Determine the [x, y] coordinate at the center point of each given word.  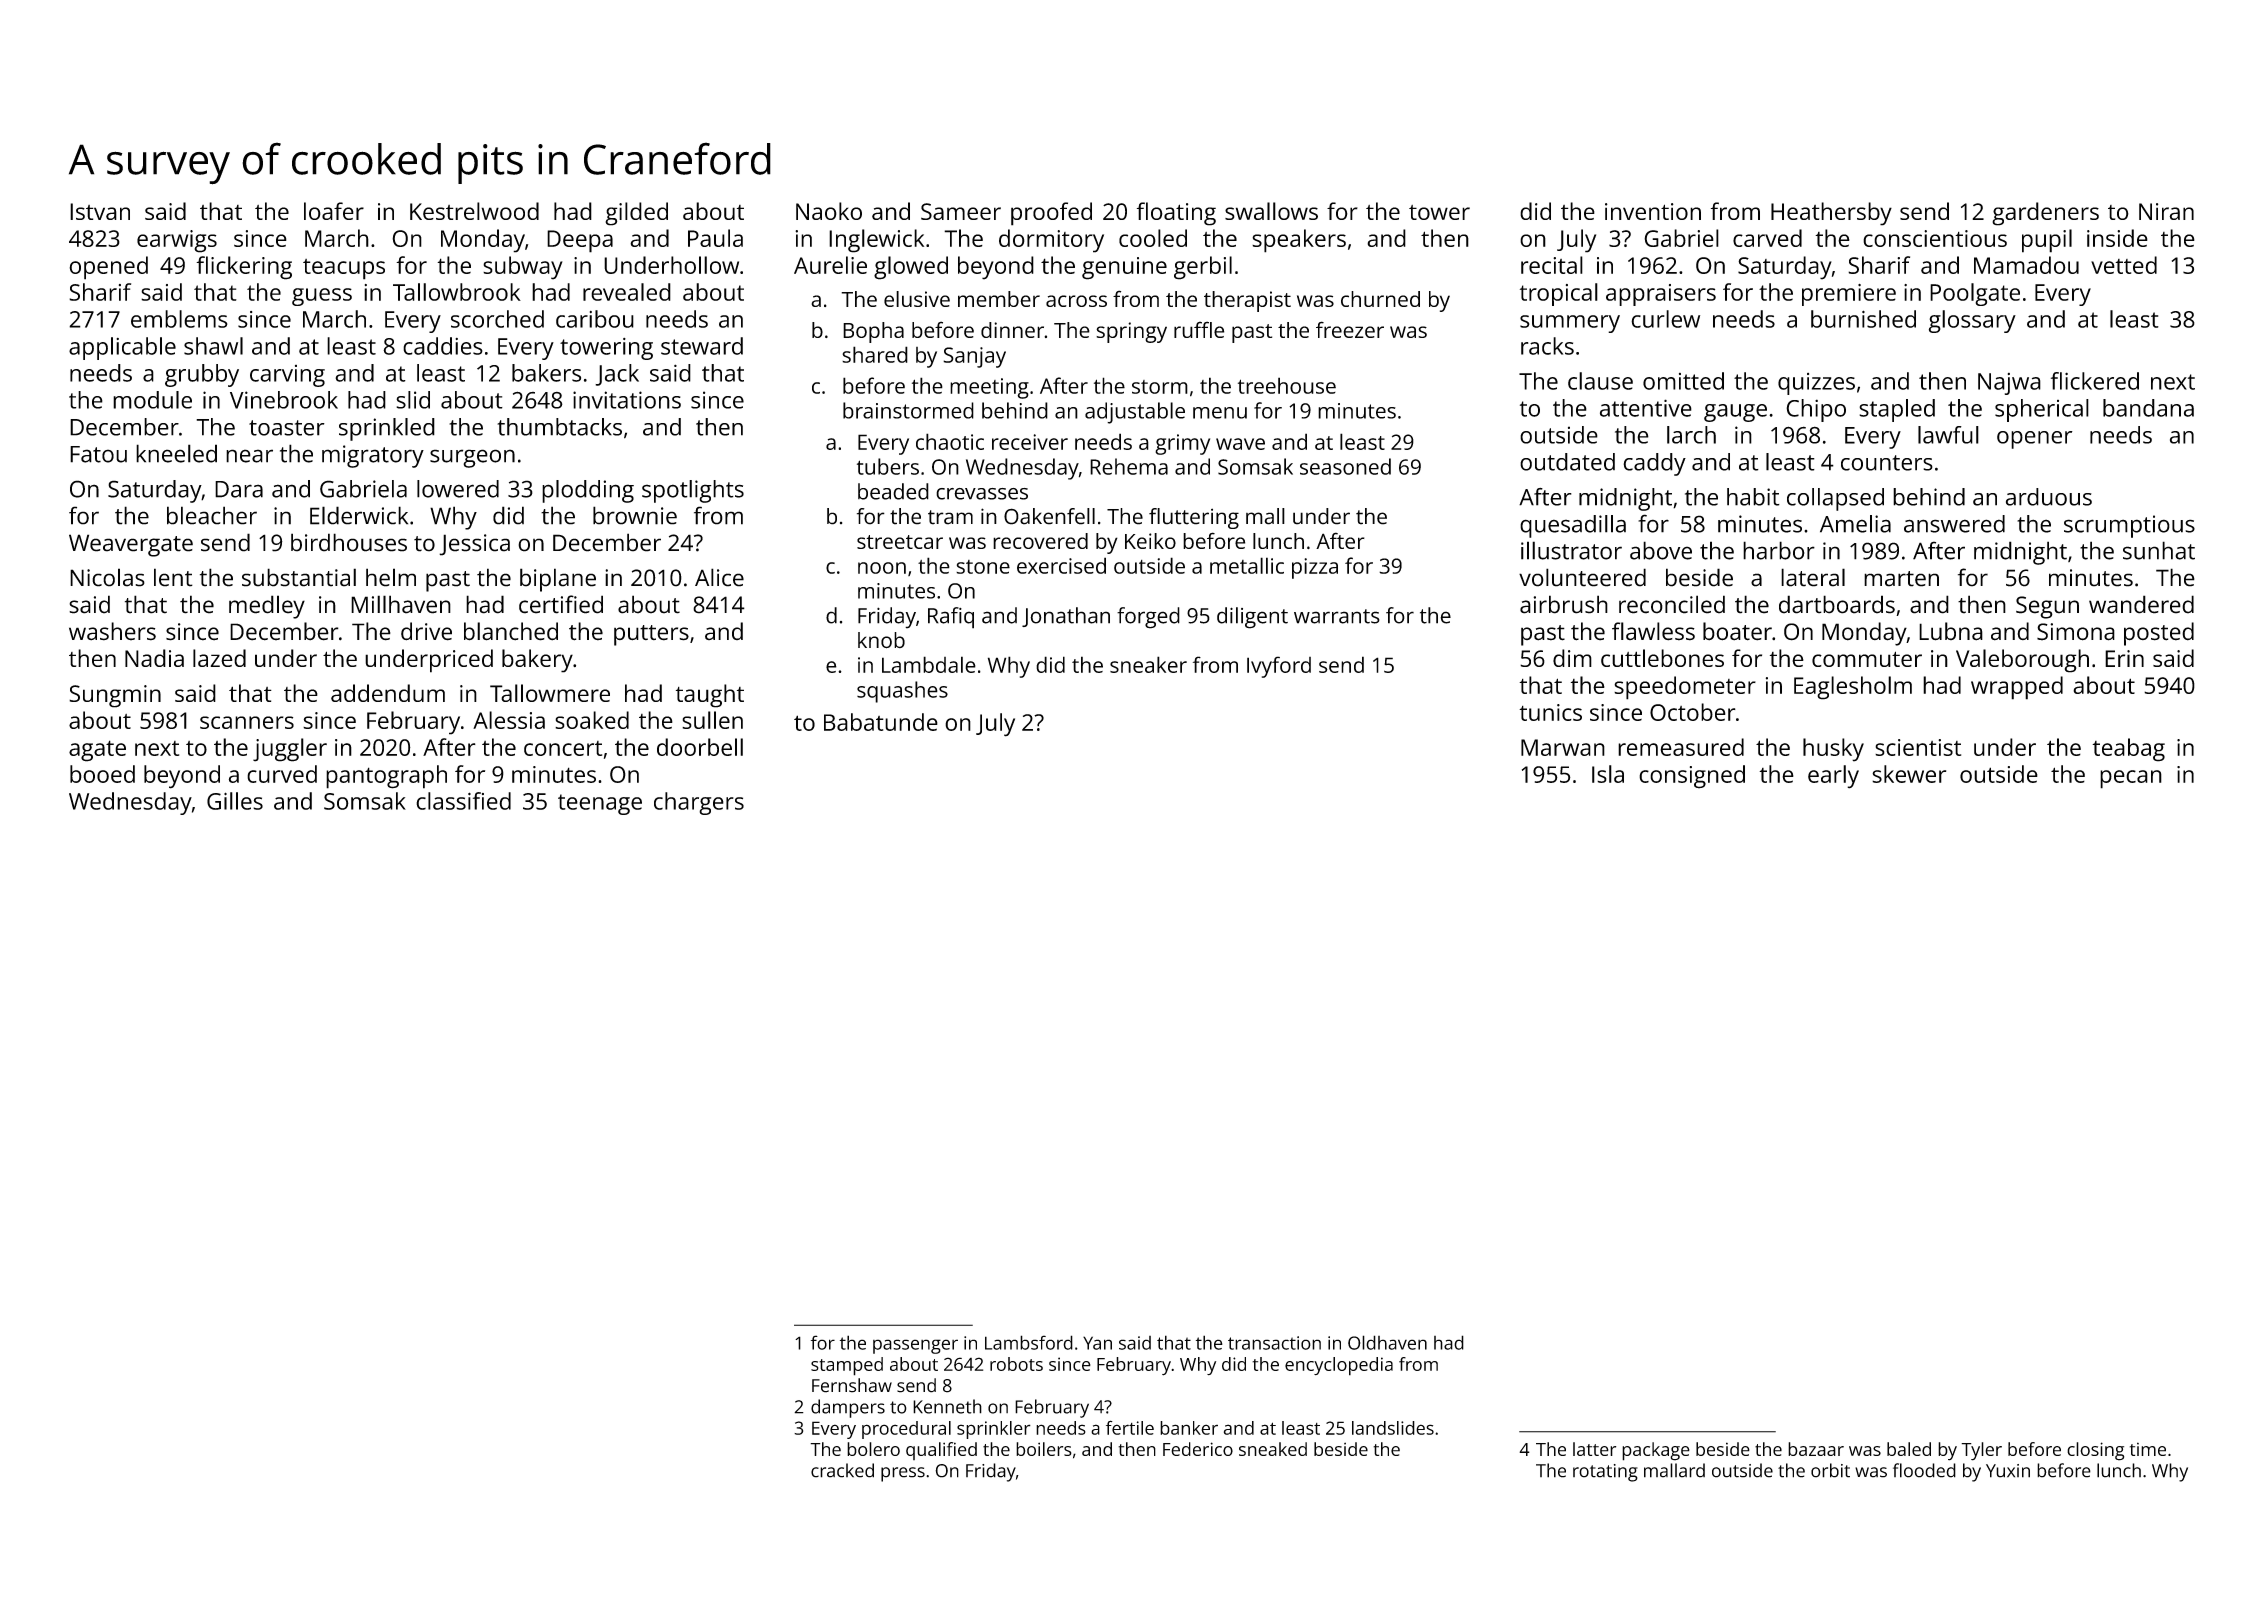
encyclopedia [1339, 1366]
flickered [2095, 381]
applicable [122, 348]
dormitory [1051, 241]
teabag [2128, 750]
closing [2095, 1451]
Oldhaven [1387, 1342]
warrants [1337, 616]
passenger [915, 1346]
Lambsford [1029, 1342]
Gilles [235, 801]
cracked [842, 1470]
